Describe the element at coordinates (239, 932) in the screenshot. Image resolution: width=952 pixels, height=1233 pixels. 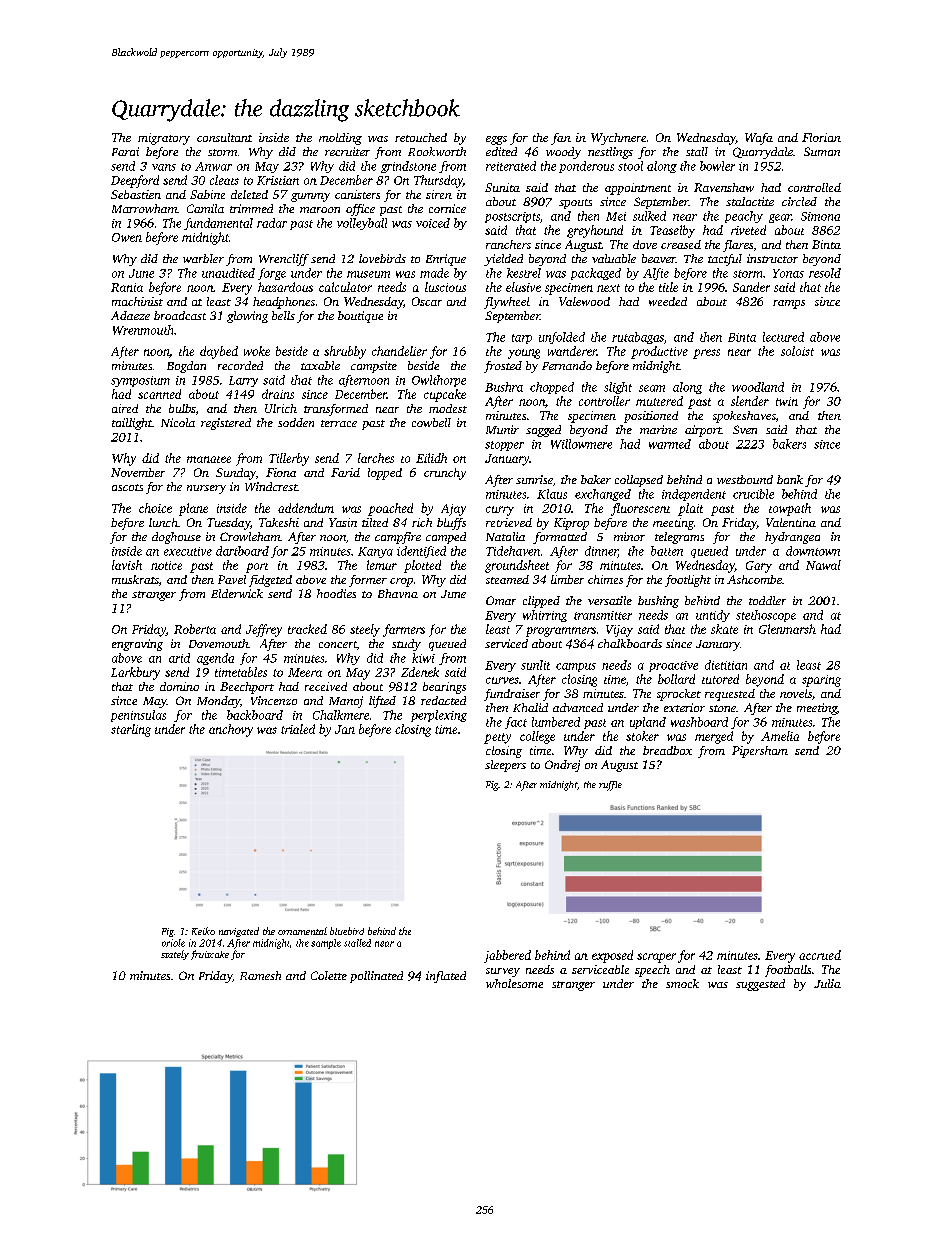
I see `navigated` at that location.
